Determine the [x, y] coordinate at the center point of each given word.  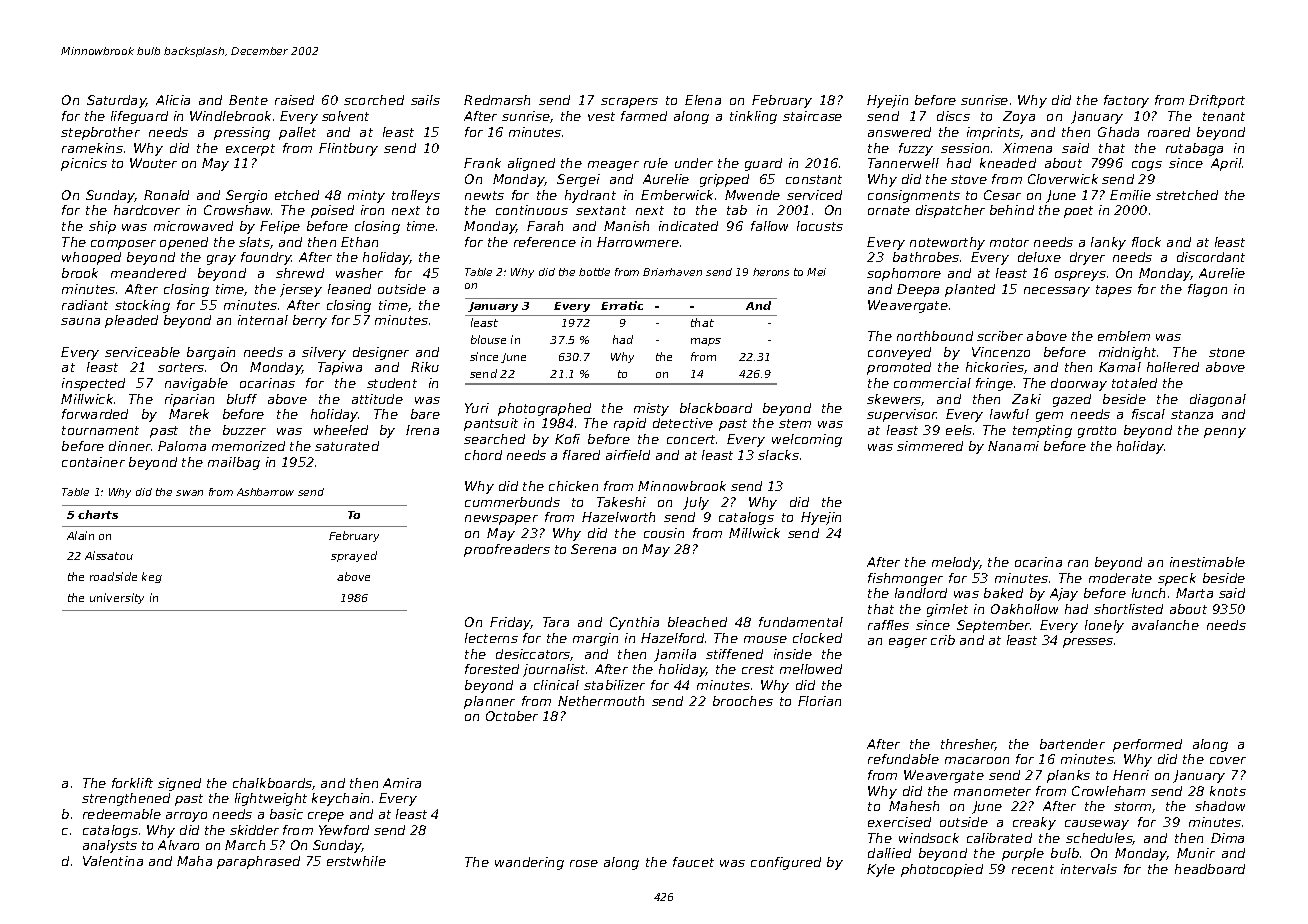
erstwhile [356, 861]
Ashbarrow [265, 492]
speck [1177, 579]
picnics [84, 164]
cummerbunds [512, 502]
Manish [626, 226]
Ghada [1118, 132]
